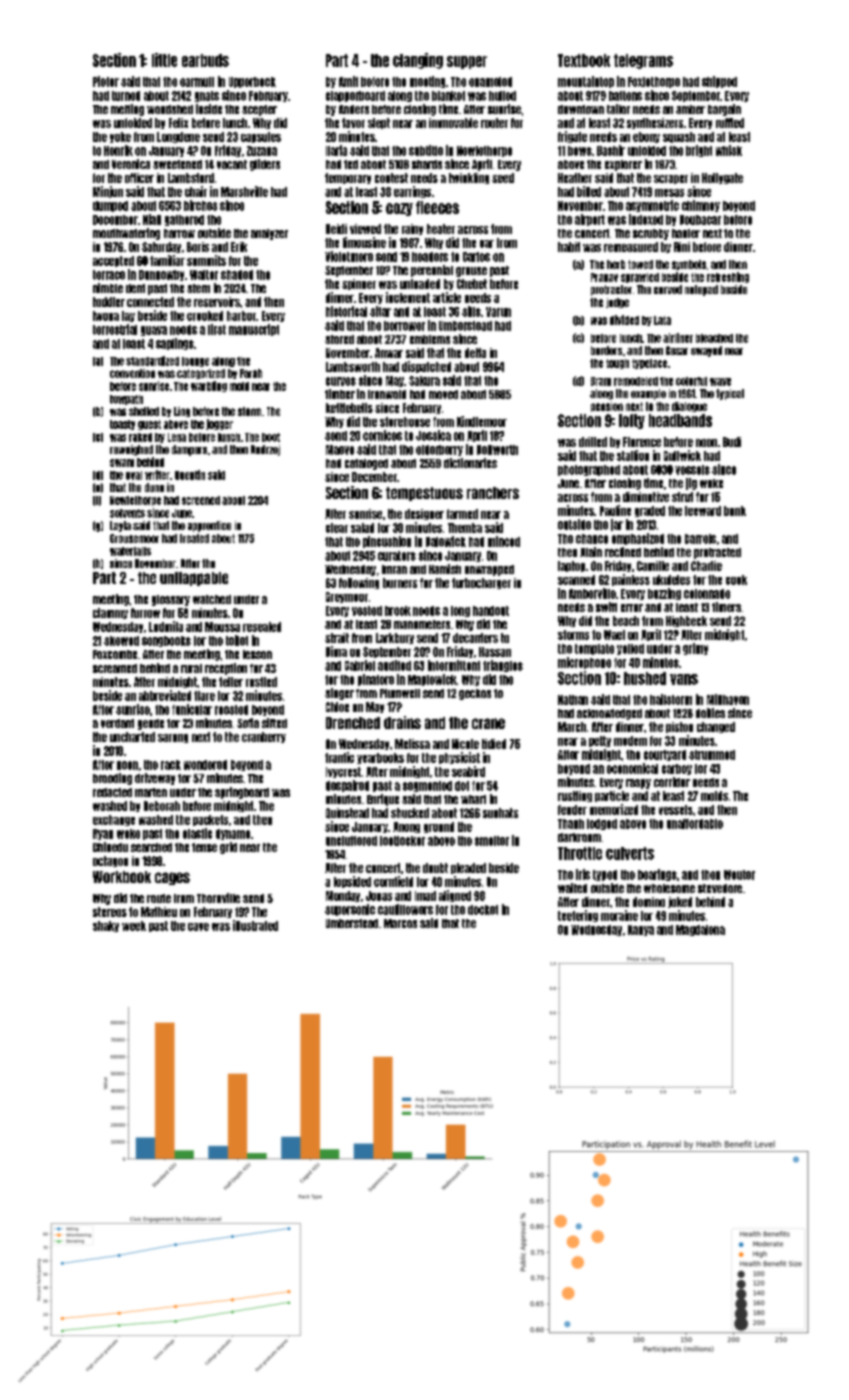  Describe the element at coordinates (259, 110) in the image. I see `scepter` at that location.
